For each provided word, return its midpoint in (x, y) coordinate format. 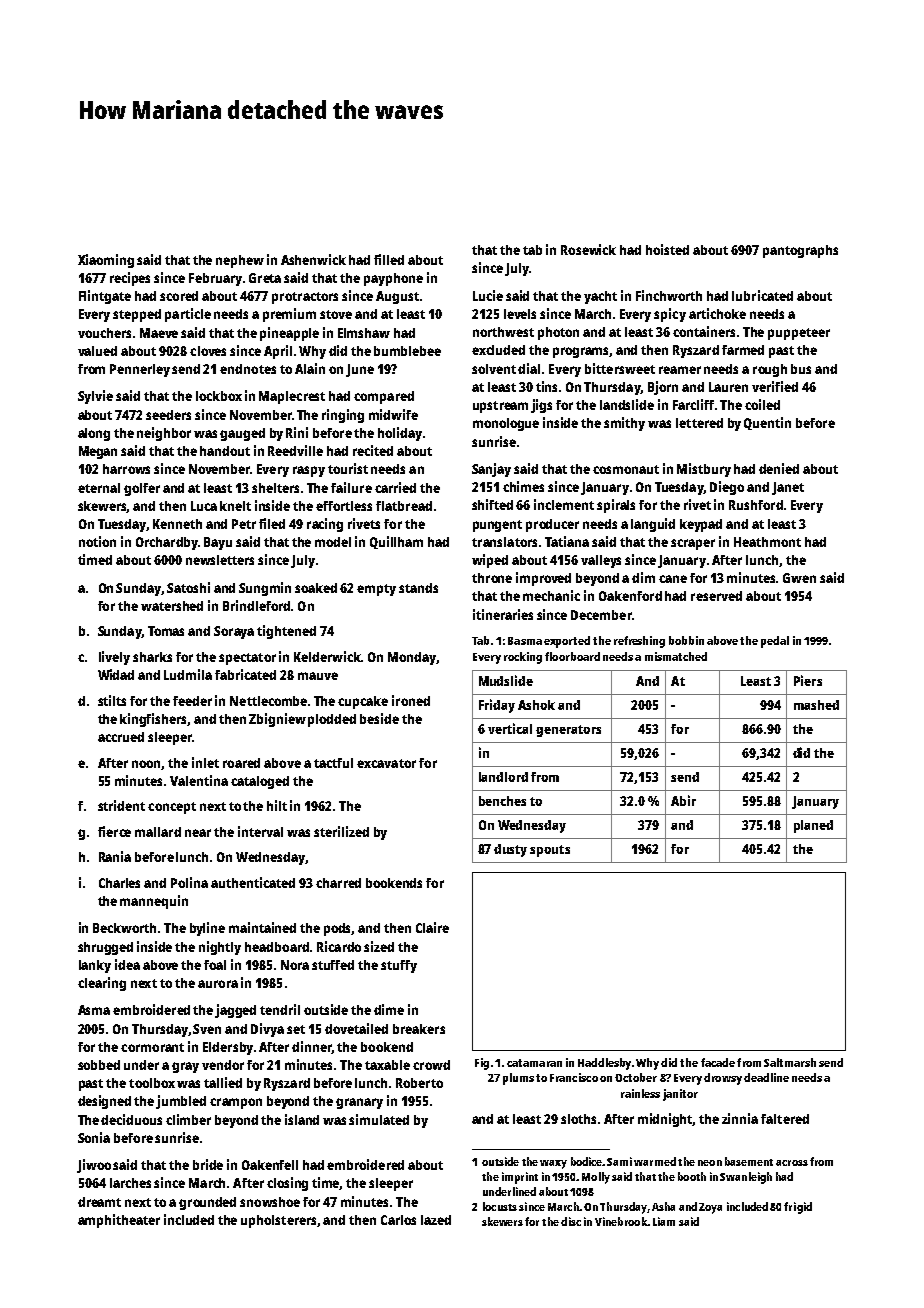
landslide (627, 404)
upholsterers (279, 1221)
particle (188, 315)
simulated (379, 1119)
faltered (785, 1119)
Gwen (799, 578)
